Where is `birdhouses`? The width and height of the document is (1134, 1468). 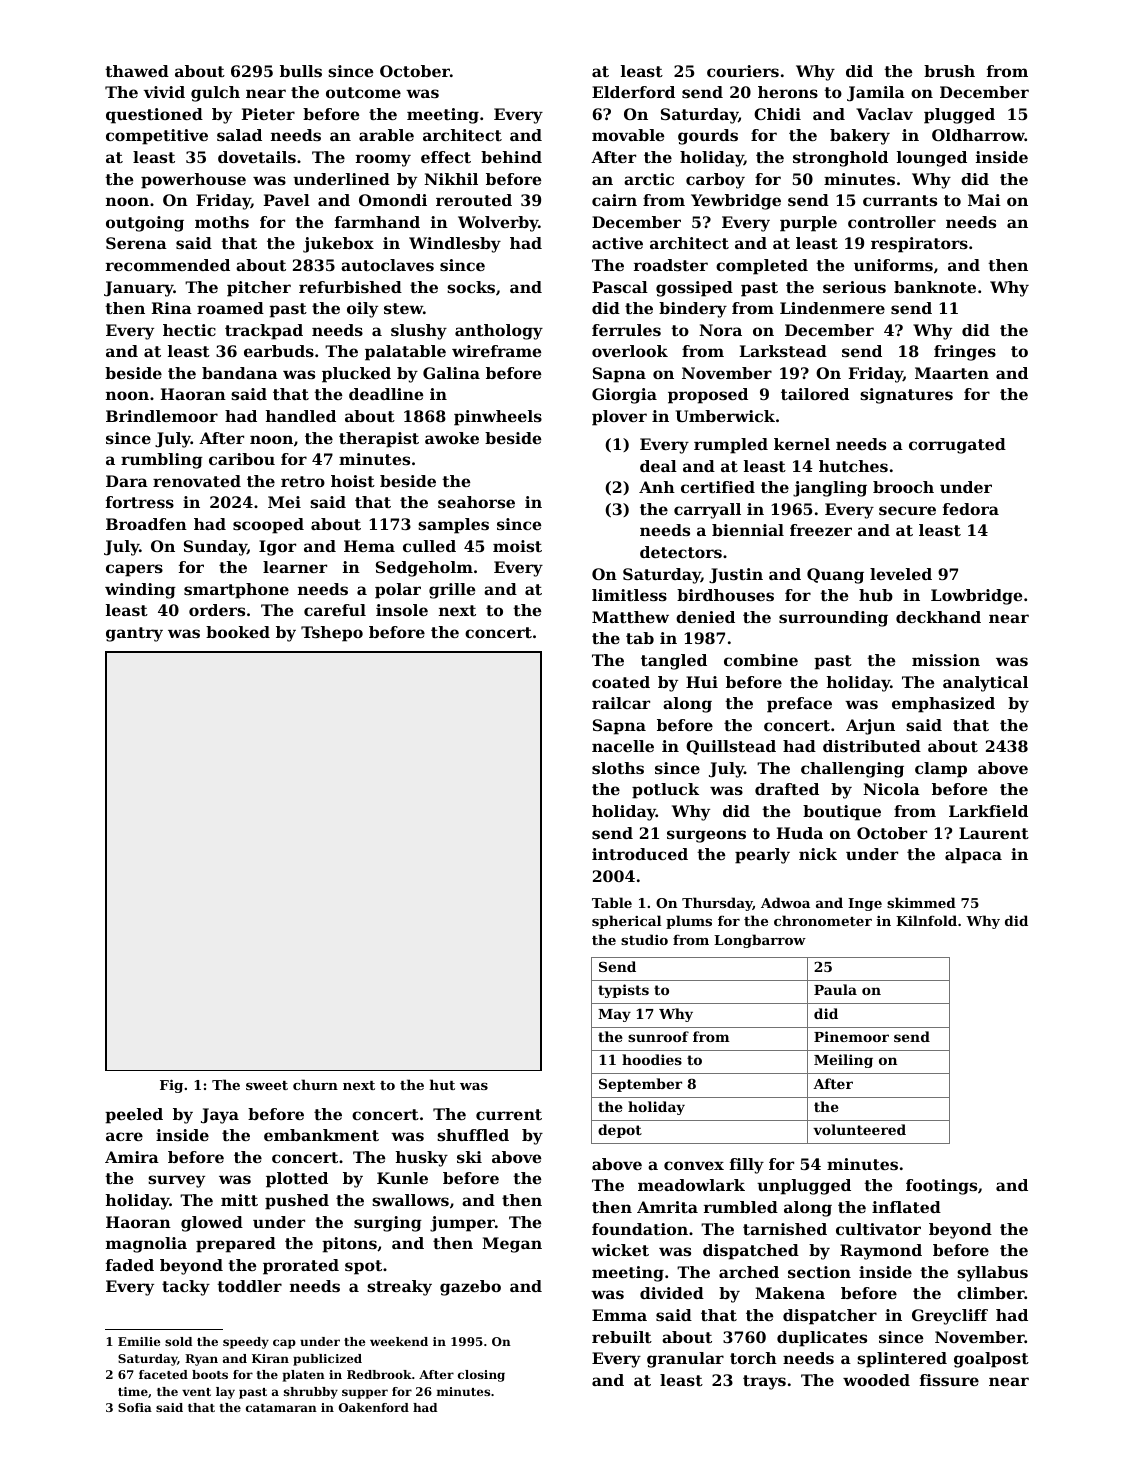
birdhouses is located at coordinates (725, 595).
